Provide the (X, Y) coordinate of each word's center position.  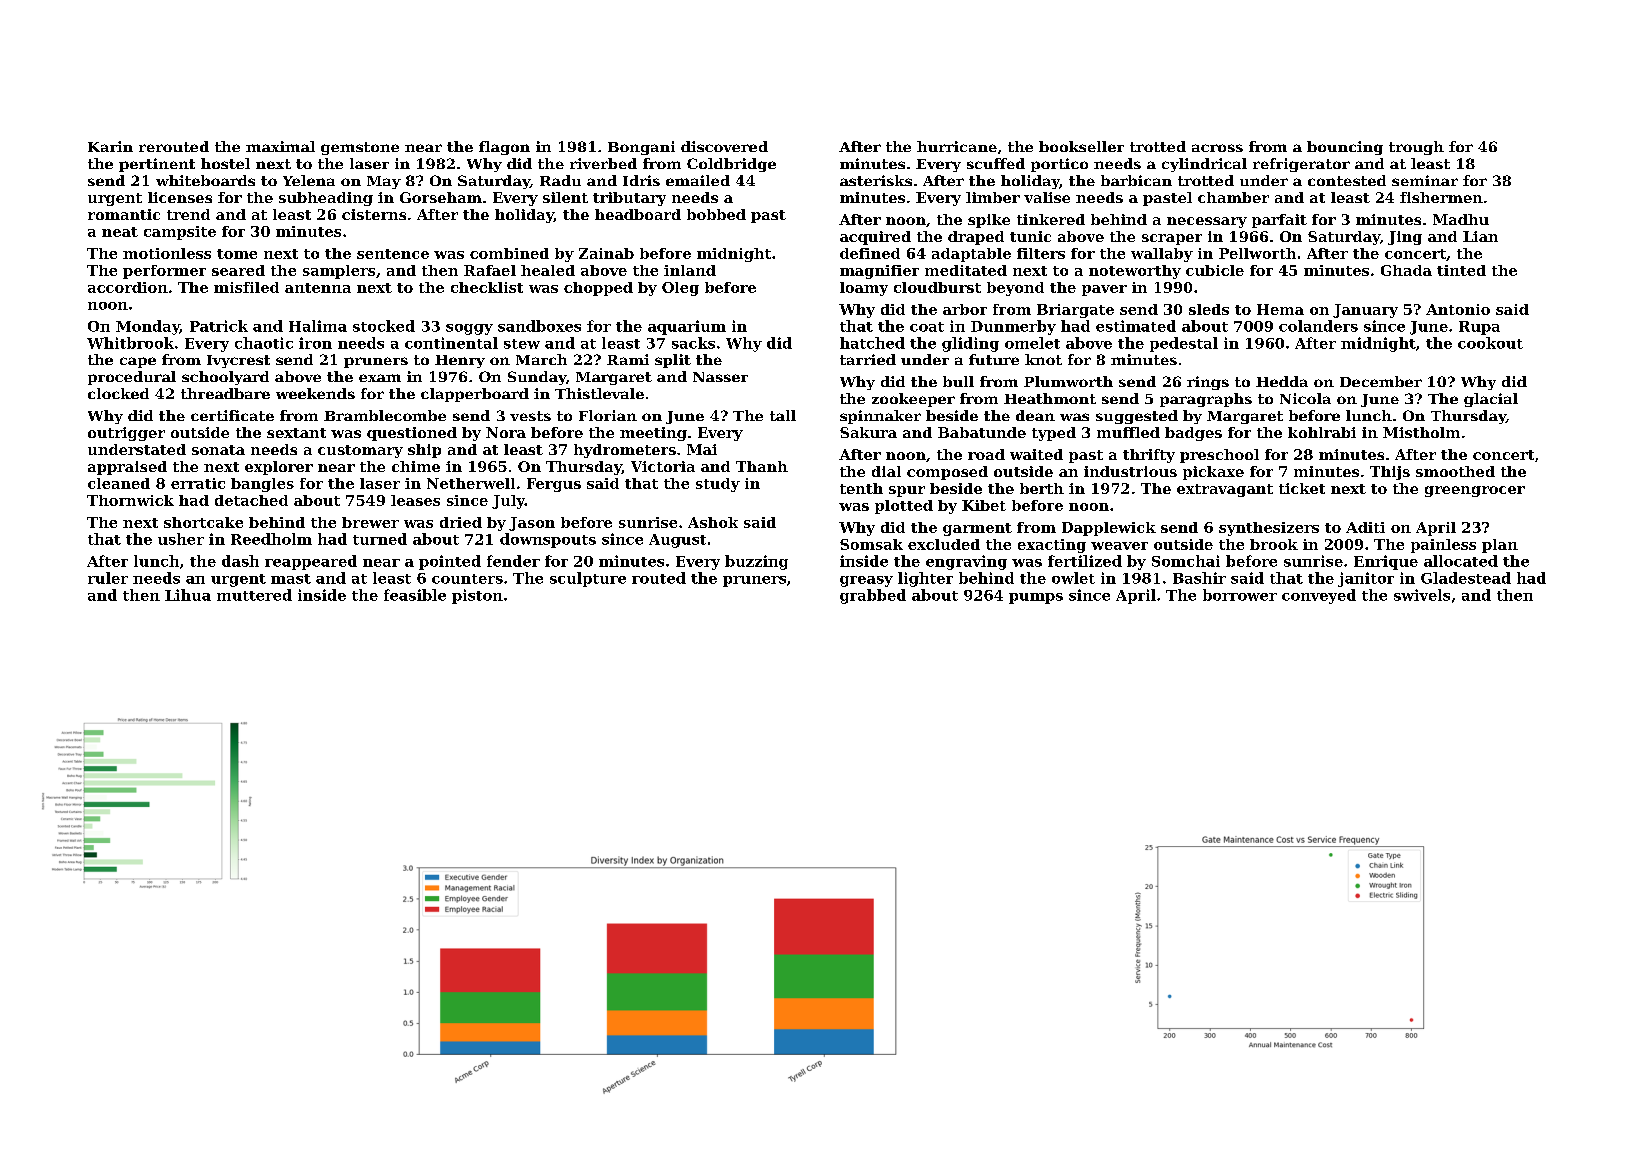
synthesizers (1269, 529)
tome (237, 254)
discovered (724, 146)
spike (989, 221)
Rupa (1479, 328)
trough (1416, 148)
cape (138, 362)
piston (477, 596)
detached (251, 500)
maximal (280, 146)
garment (977, 529)
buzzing (756, 562)
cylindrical (1204, 165)
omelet (1032, 343)
